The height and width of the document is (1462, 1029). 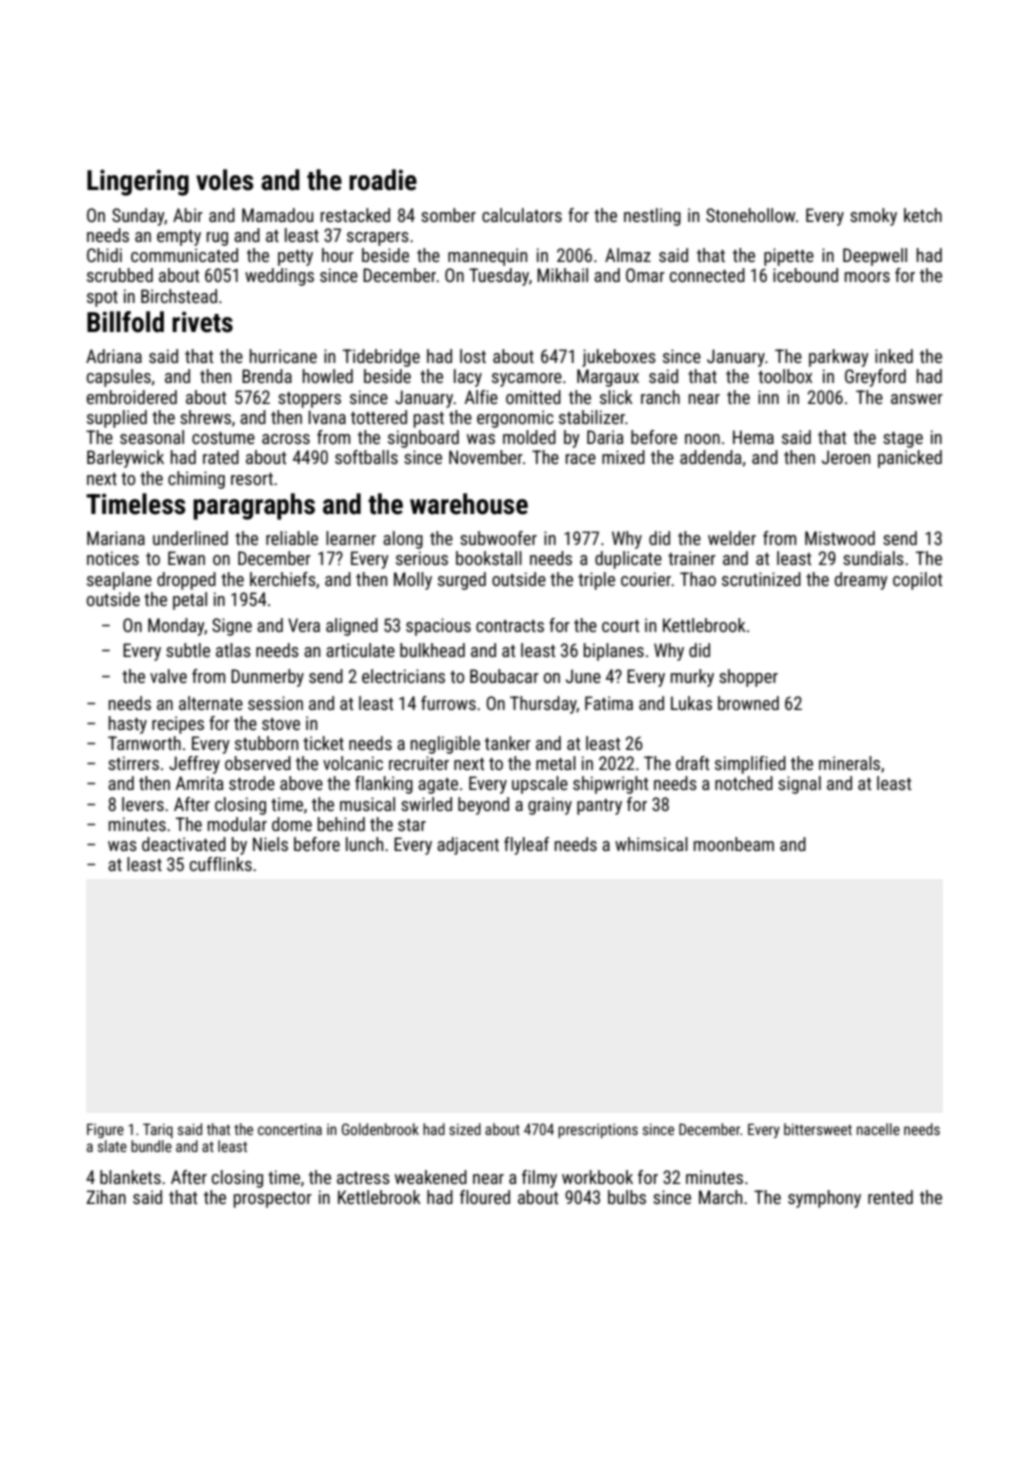 I want to click on chiming, so click(x=196, y=480).
